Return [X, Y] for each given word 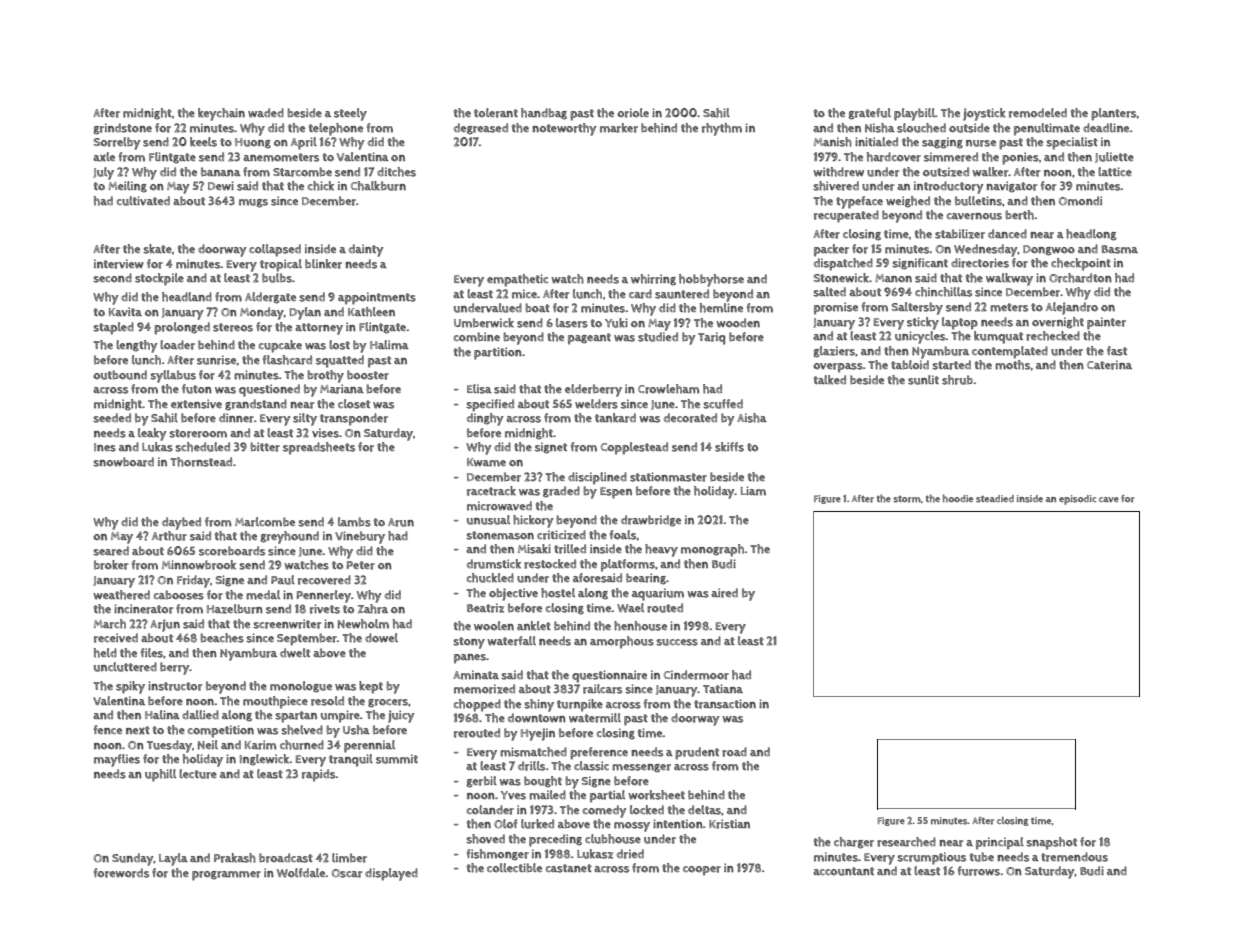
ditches [396, 172]
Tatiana [723, 688]
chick [321, 186]
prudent [697, 753]
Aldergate [270, 298]
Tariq [712, 338]
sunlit [923, 380]
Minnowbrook [199, 565]
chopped [477, 705]
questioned [269, 390]
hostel [558, 593]
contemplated [1010, 352]
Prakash [235, 858]
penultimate [1047, 129]
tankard [615, 418]
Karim [260, 745]
